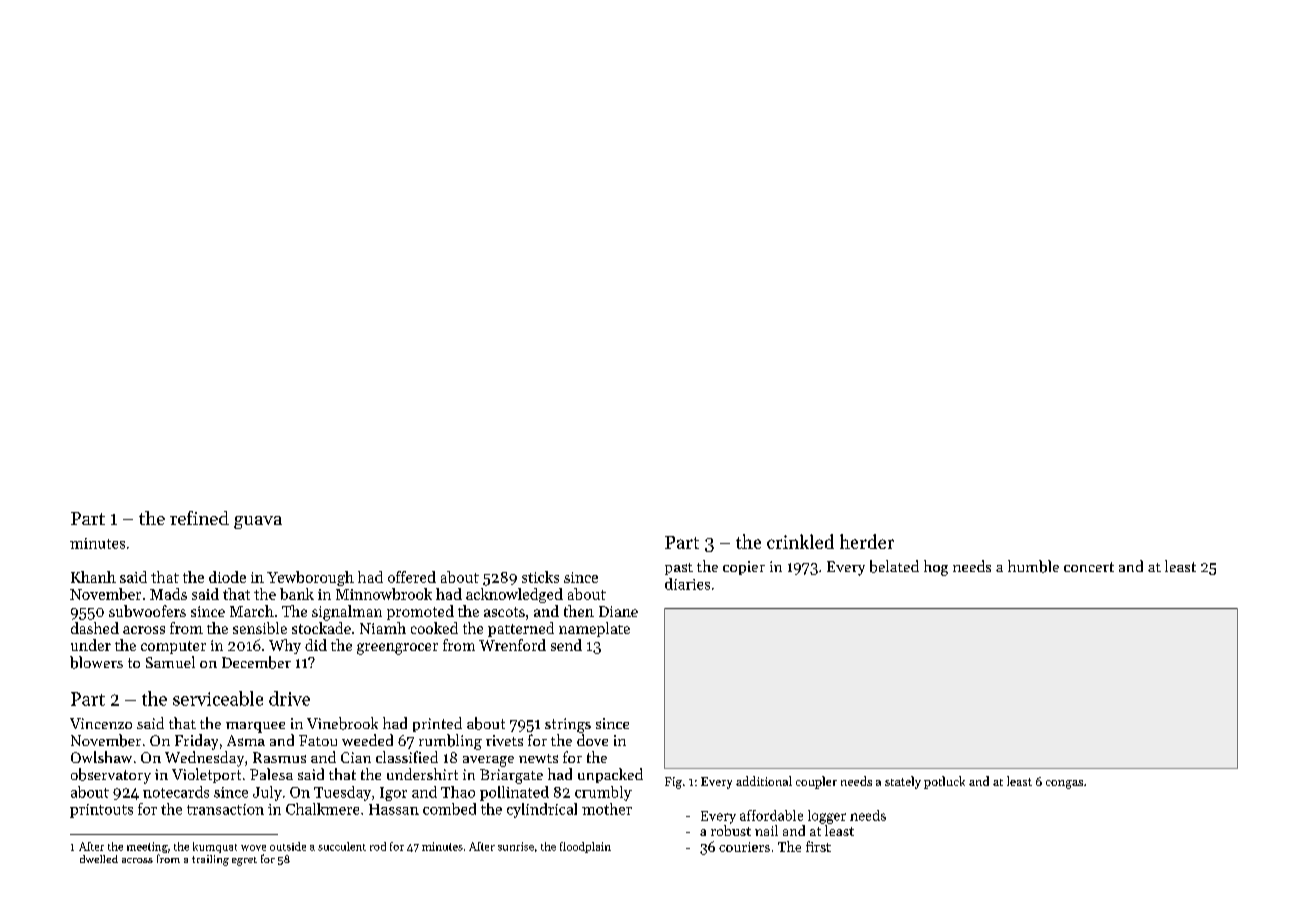  I want to click on congas, so click(1064, 784).
